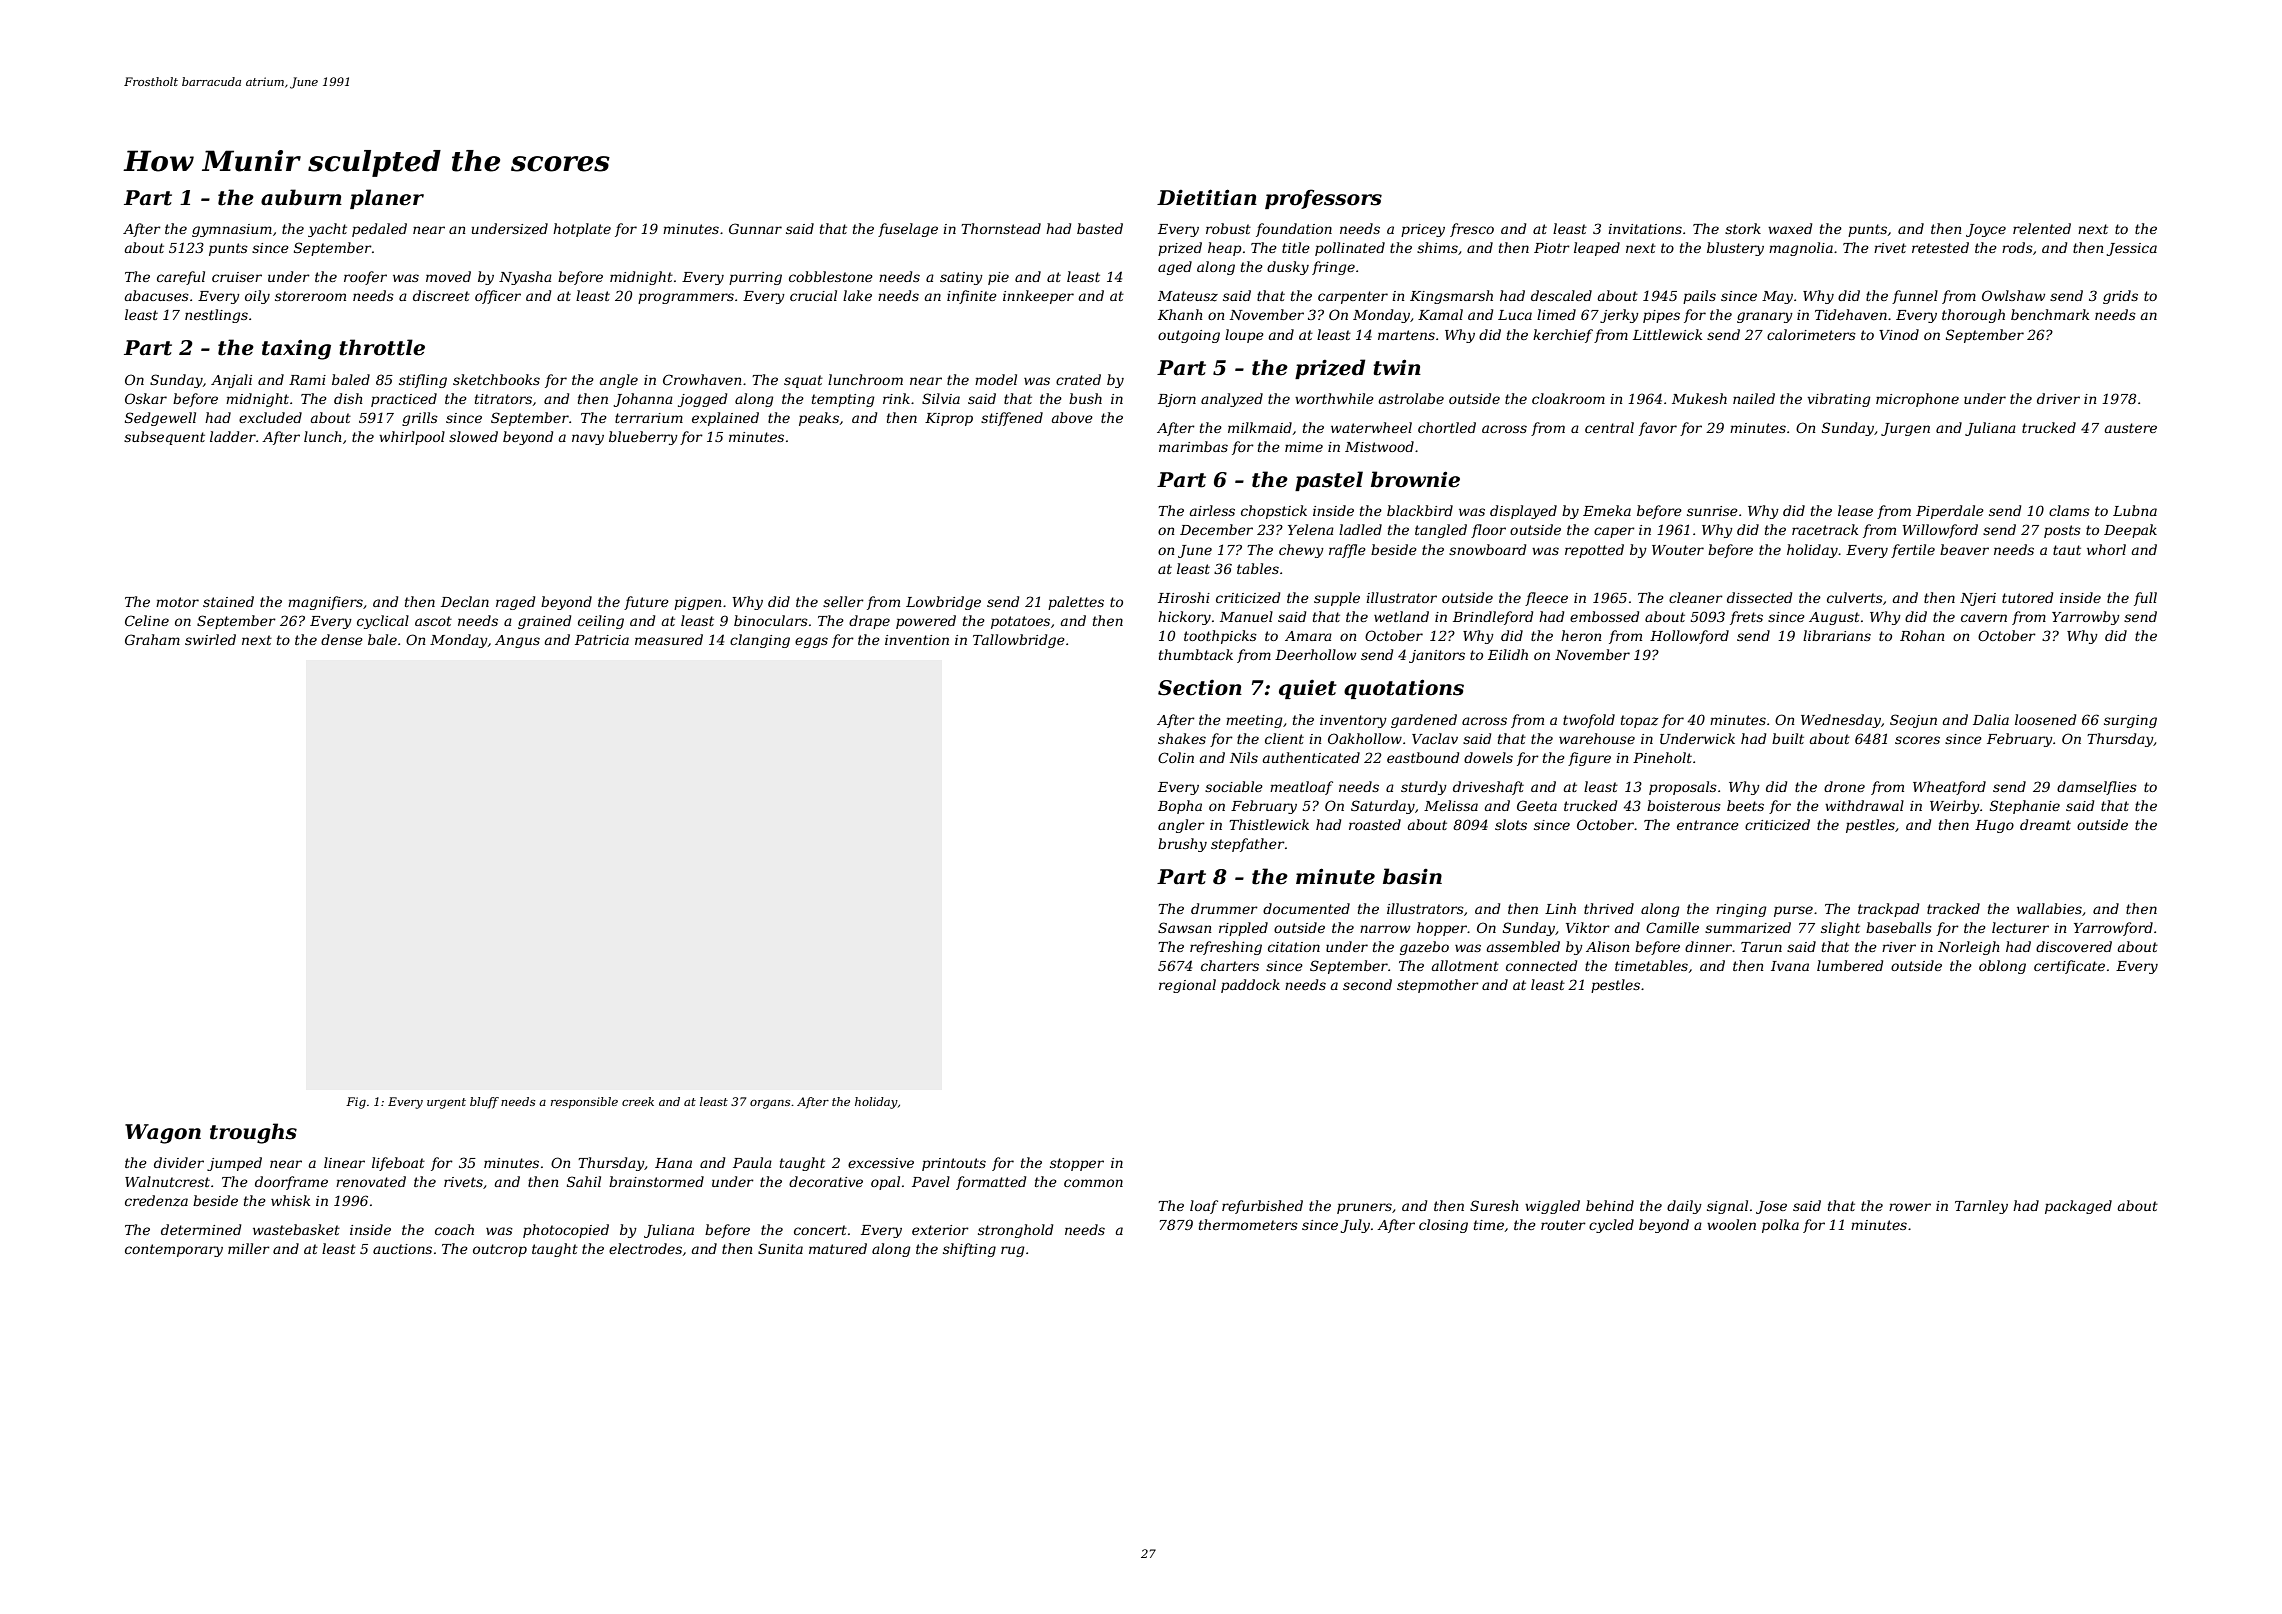 This screenshot has height=1614, width=2282. Describe the element at coordinates (1184, 927) in the screenshot. I see `Sawsan` at that location.
